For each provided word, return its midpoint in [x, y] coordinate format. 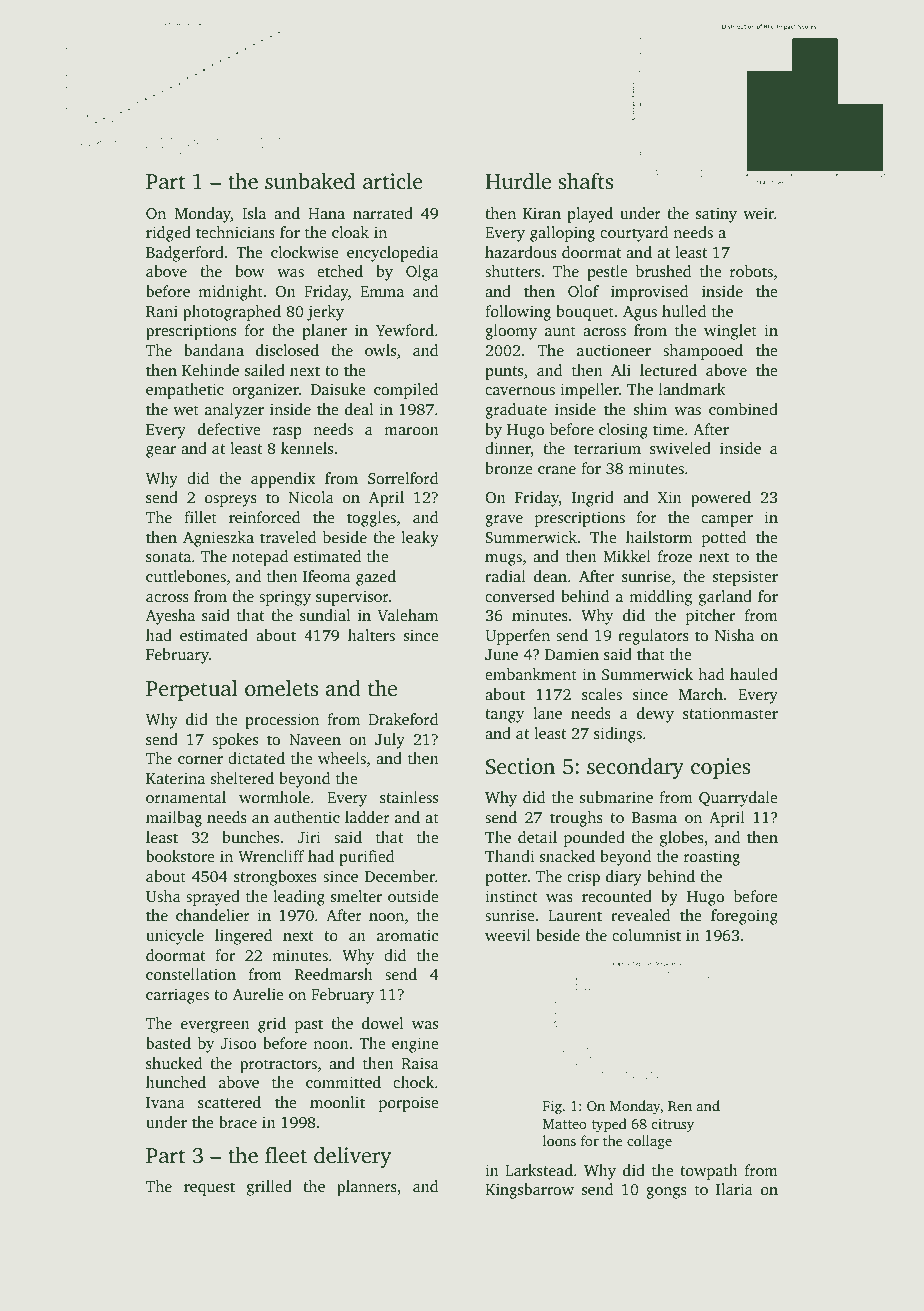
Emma [382, 291]
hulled [684, 311]
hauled [754, 674]
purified [366, 858]
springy [285, 598]
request [209, 1189]
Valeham [407, 615]
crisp [583, 878]
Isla [254, 213]
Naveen [315, 739]
